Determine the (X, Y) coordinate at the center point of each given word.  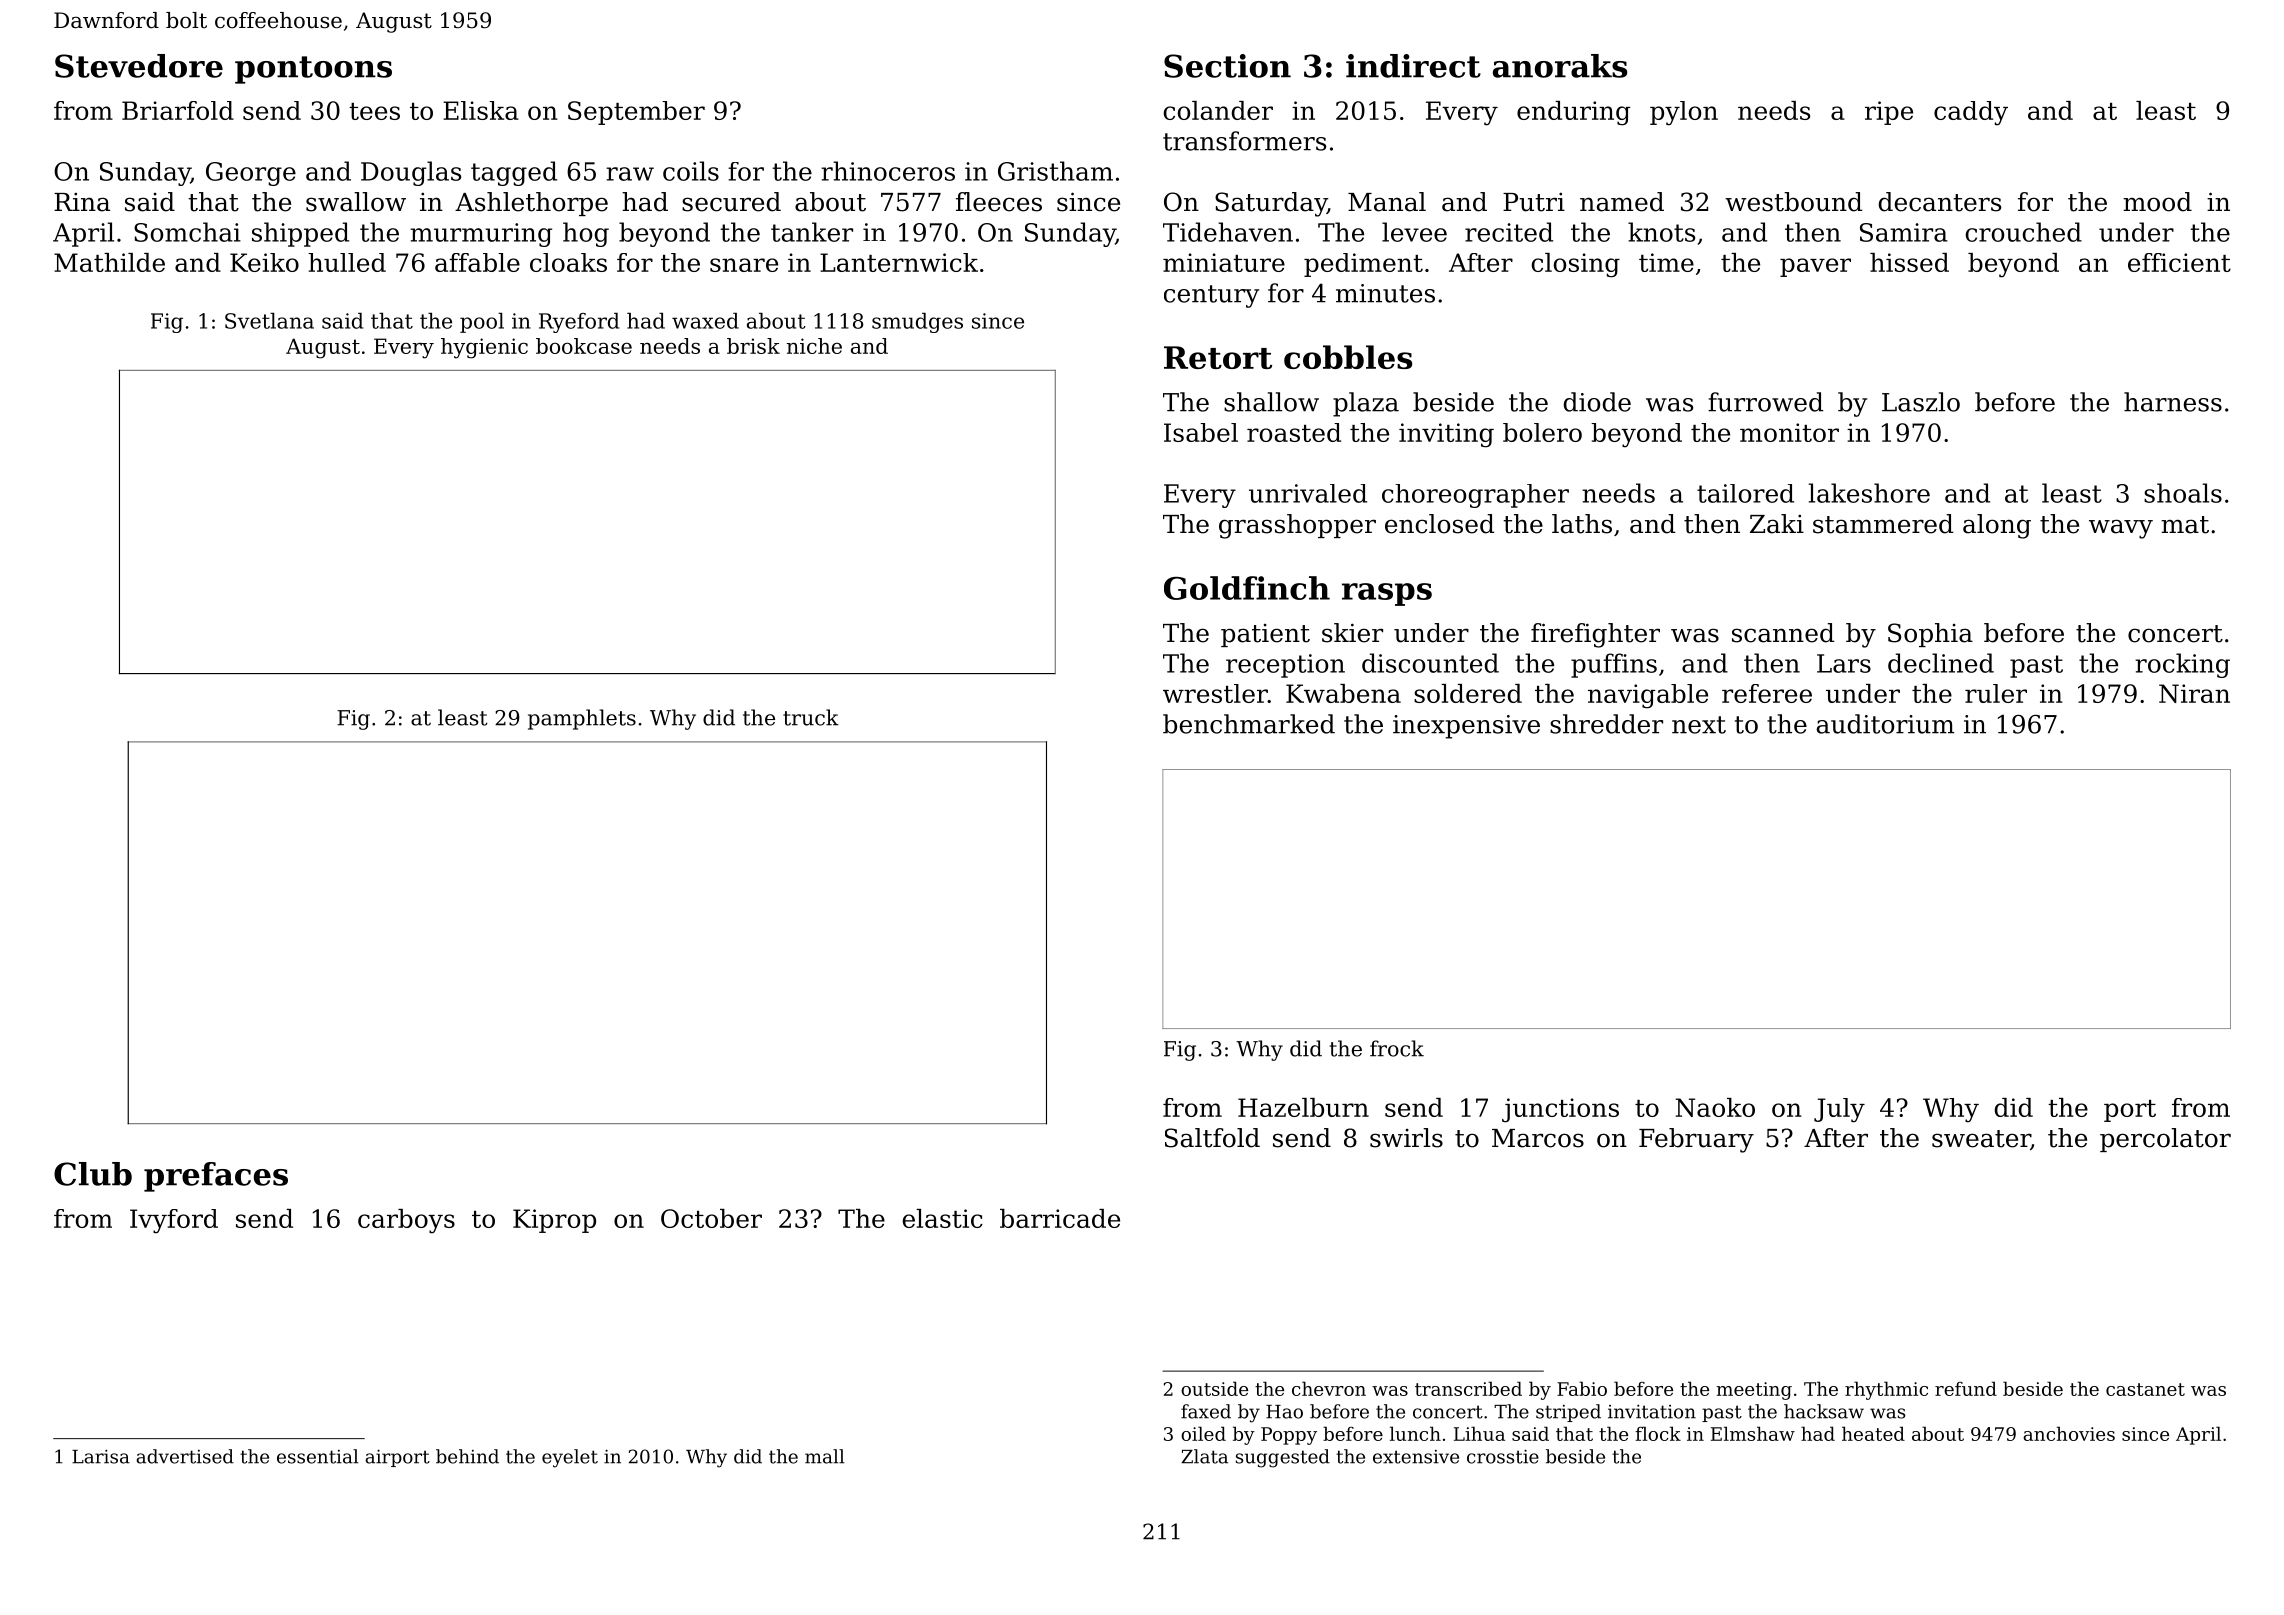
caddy (1971, 113)
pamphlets (582, 719)
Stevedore (139, 66)
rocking (2182, 665)
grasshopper (1297, 526)
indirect (1413, 66)
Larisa (101, 1457)
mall (825, 1456)
